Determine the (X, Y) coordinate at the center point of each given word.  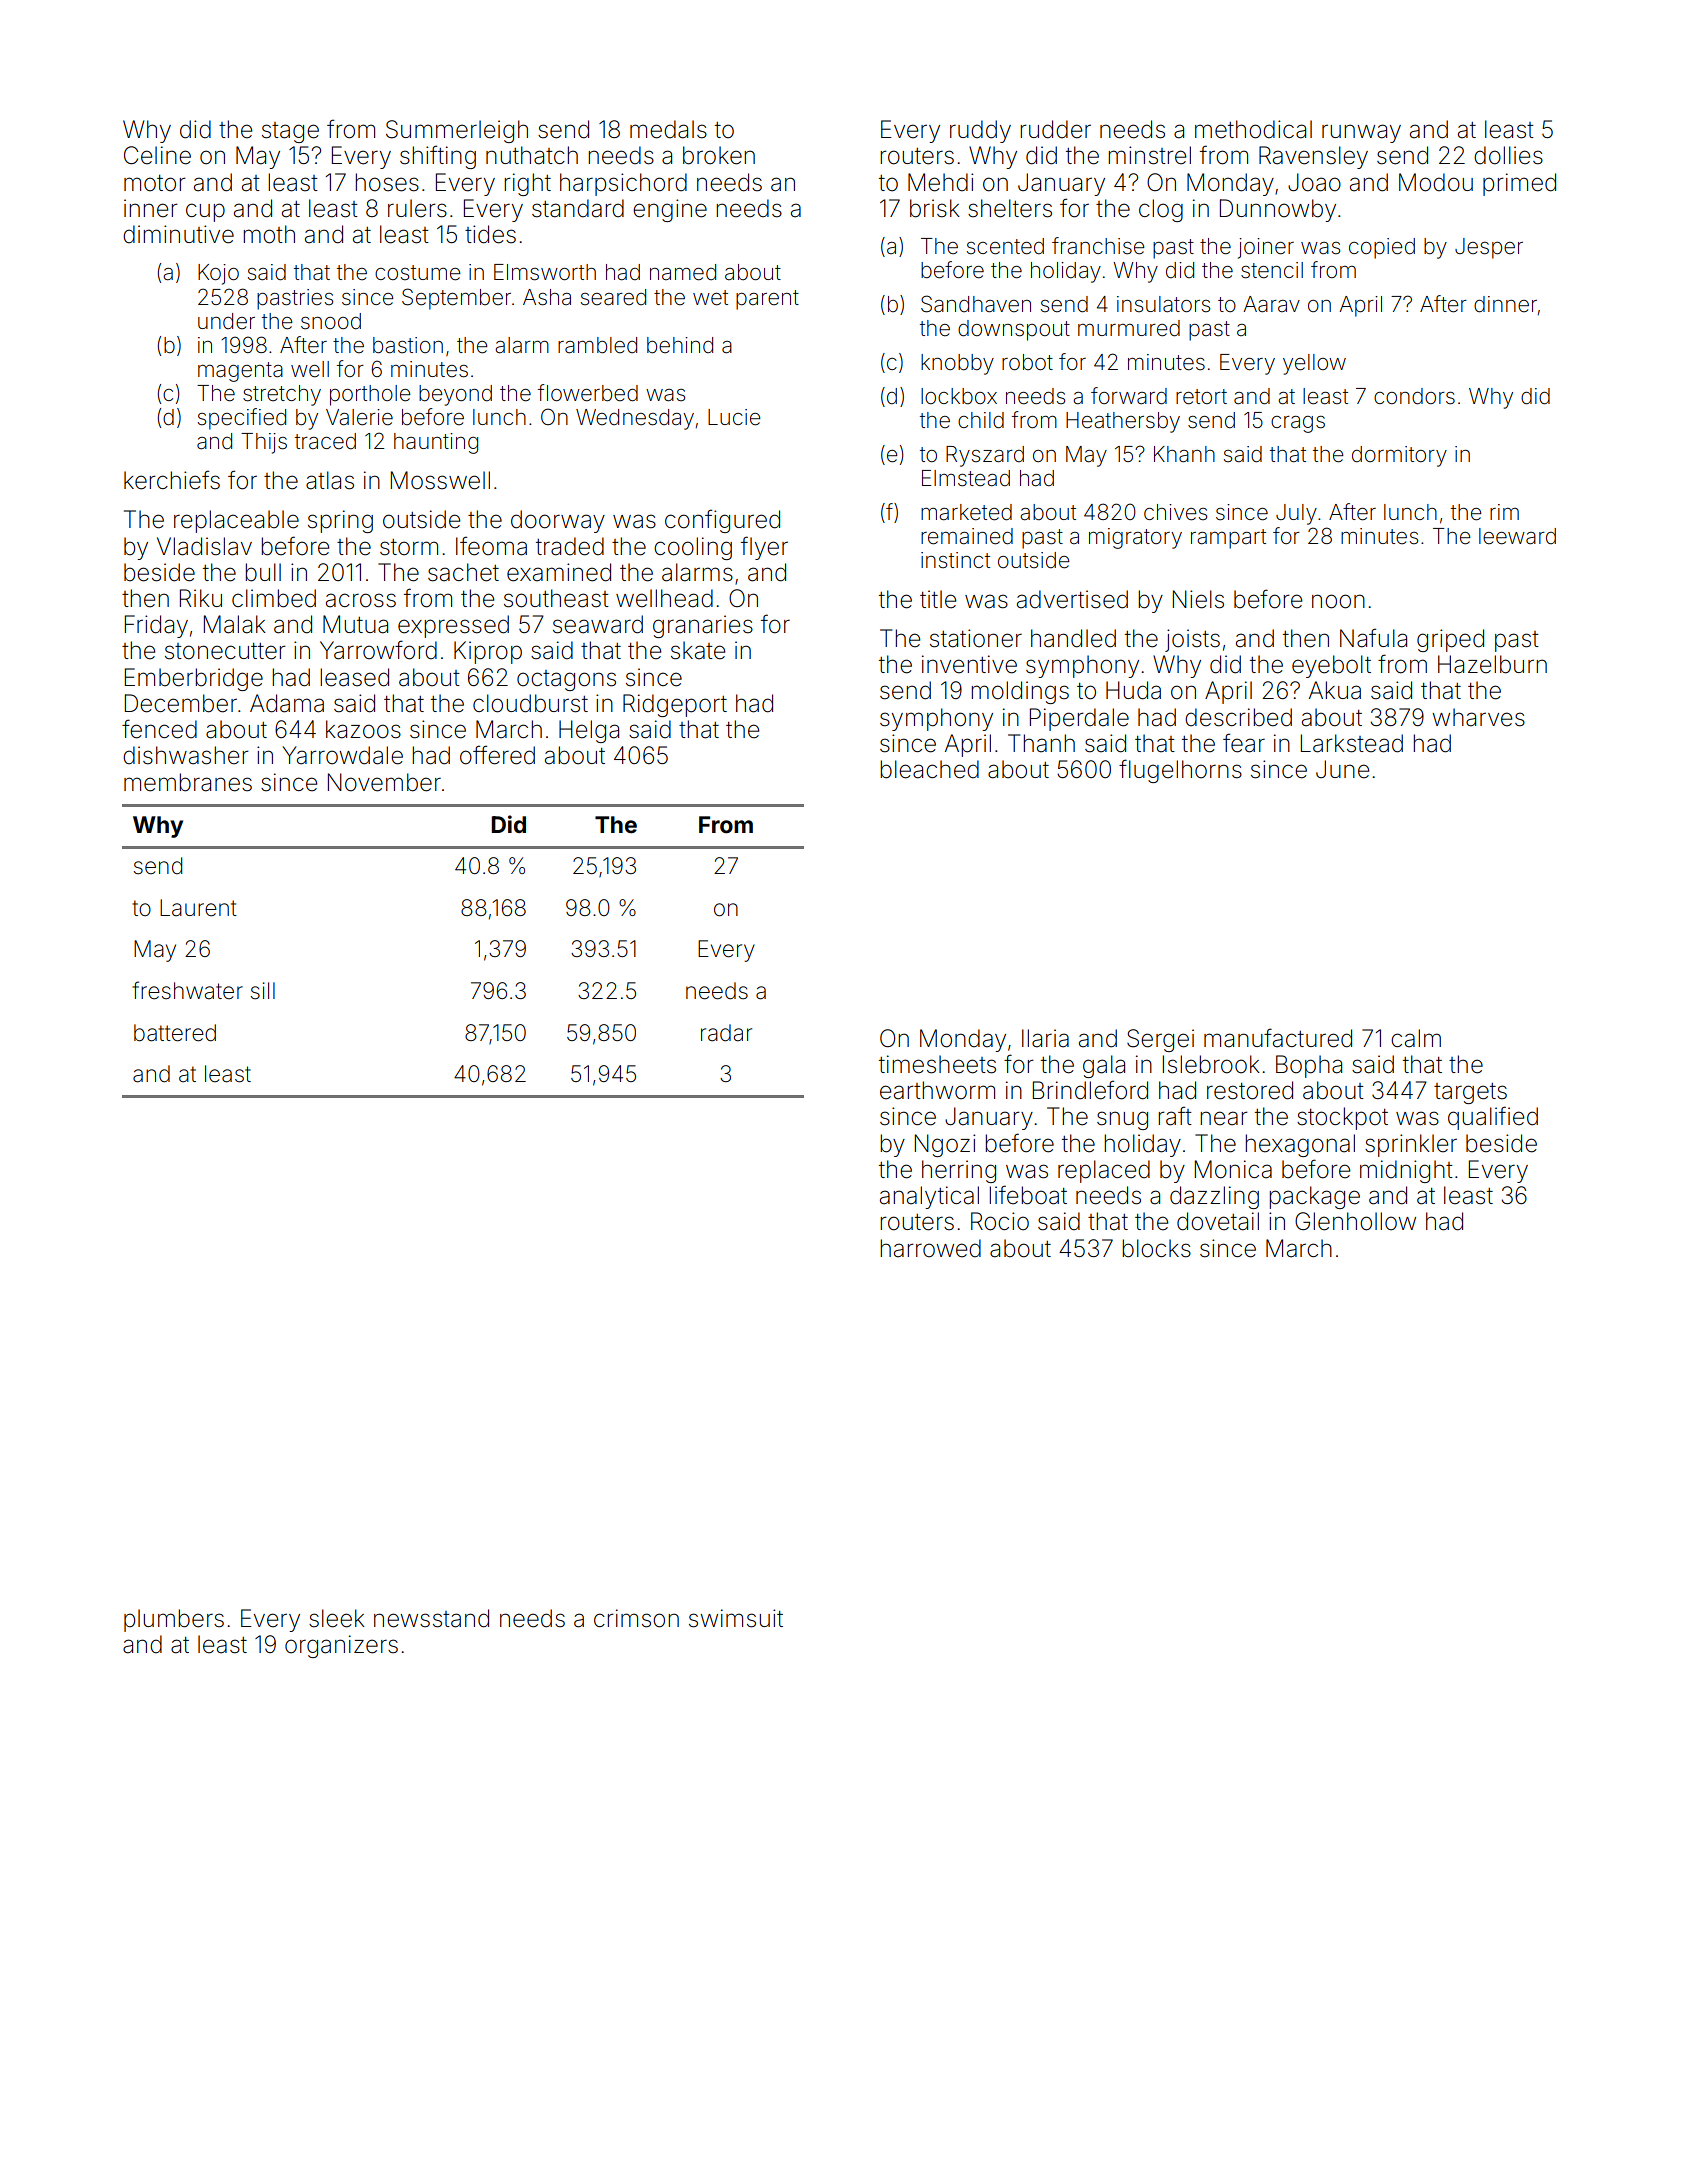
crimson (636, 1618)
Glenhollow (1355, 1221)
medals (668, 129)
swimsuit (736, 1618)
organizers (341, 1646)
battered (175, 1033)
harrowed (930, 1248)
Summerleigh (457, 131)
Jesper (1489, 248)
